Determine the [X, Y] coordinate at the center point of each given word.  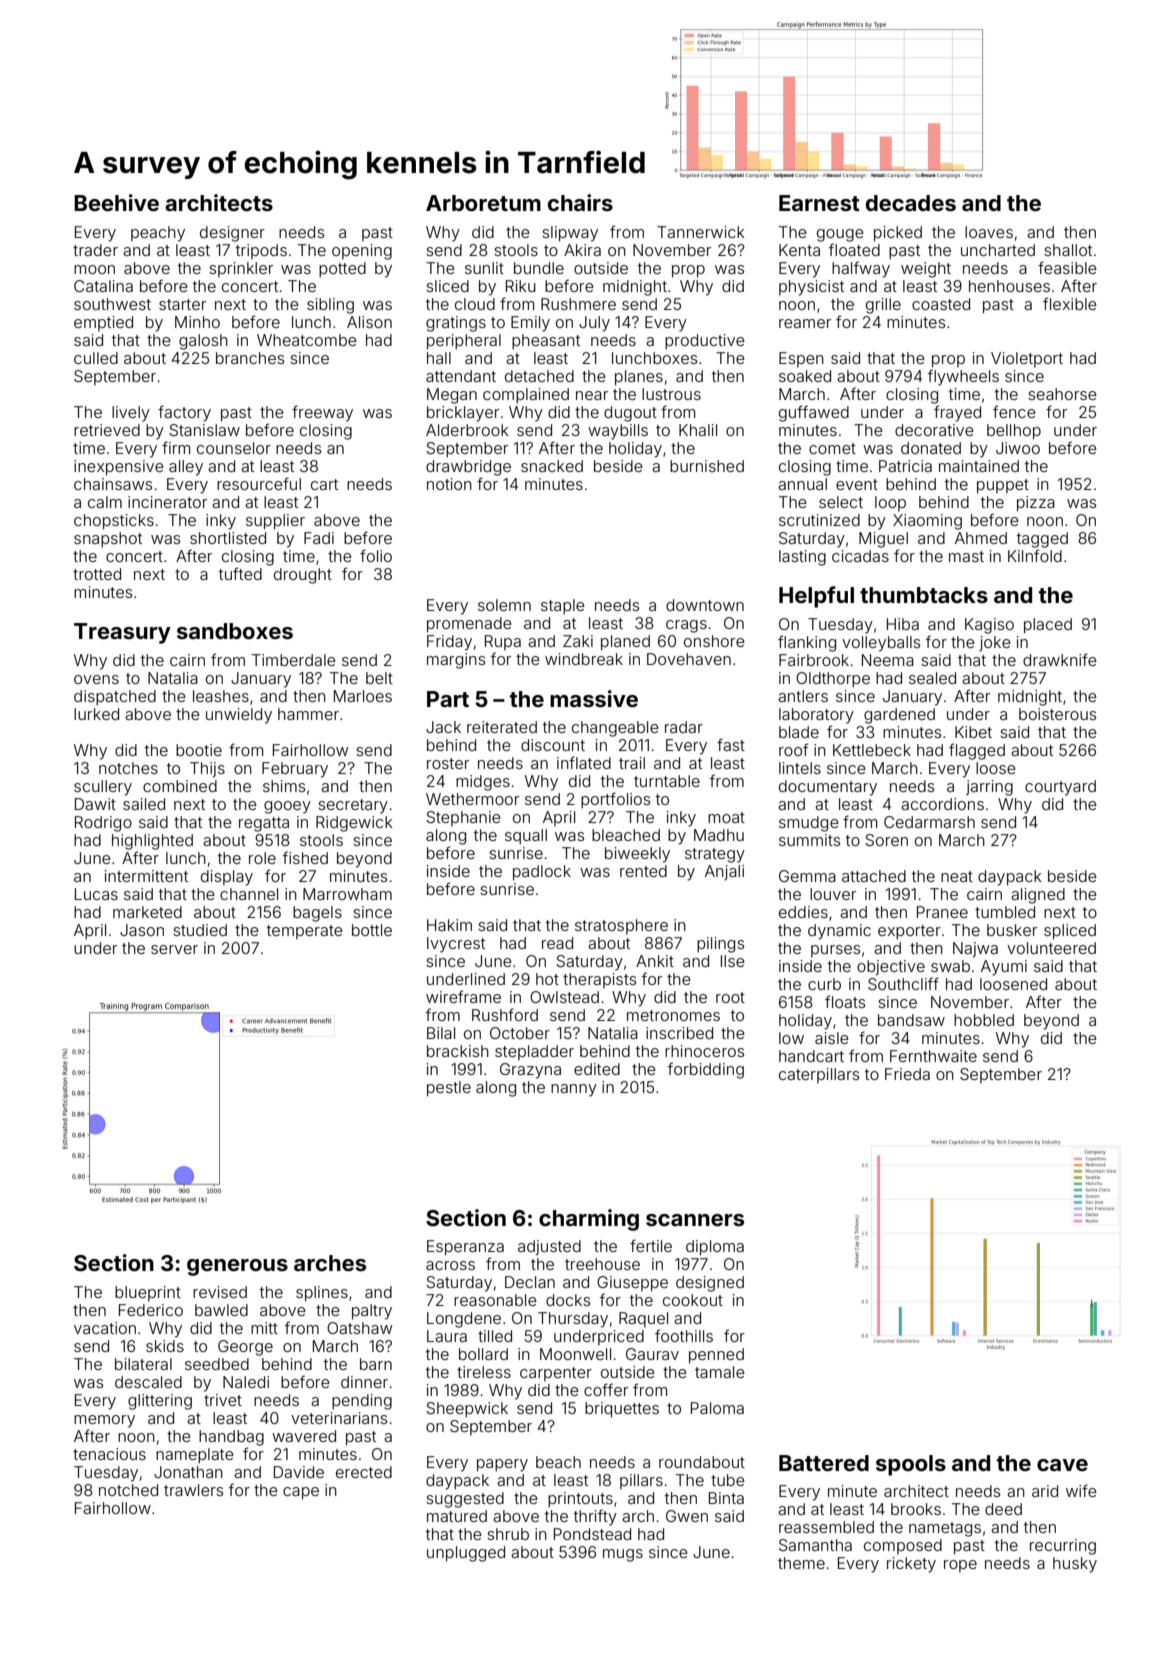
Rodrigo [103, 824]
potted [342, 269]
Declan [530, 1282]
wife [1081, 1490]
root [730, 997]
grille [883, 306]
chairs [580, 202]
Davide [299, 1472]
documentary [828, 788]
